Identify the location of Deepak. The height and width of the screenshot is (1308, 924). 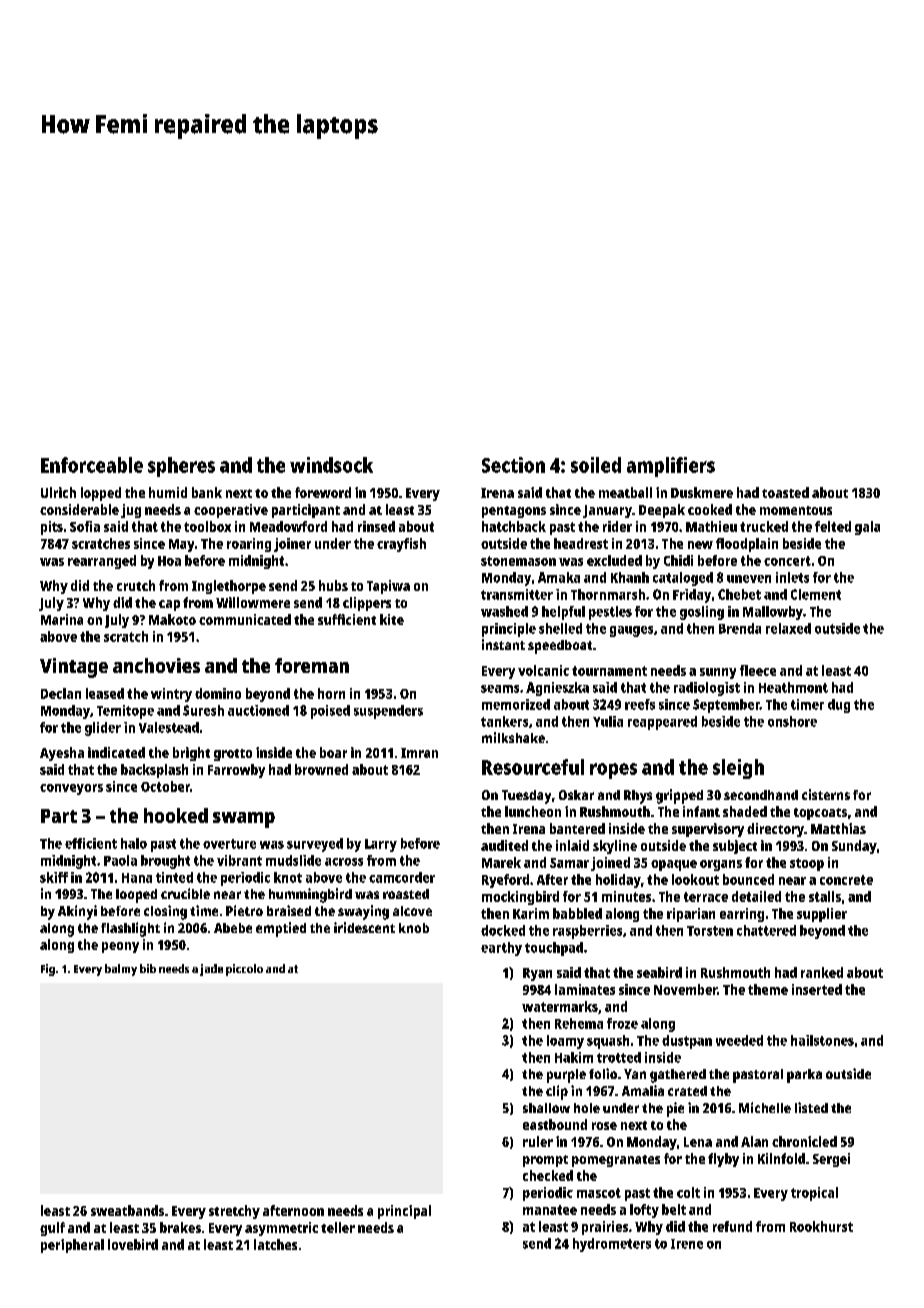
(662, 511).
